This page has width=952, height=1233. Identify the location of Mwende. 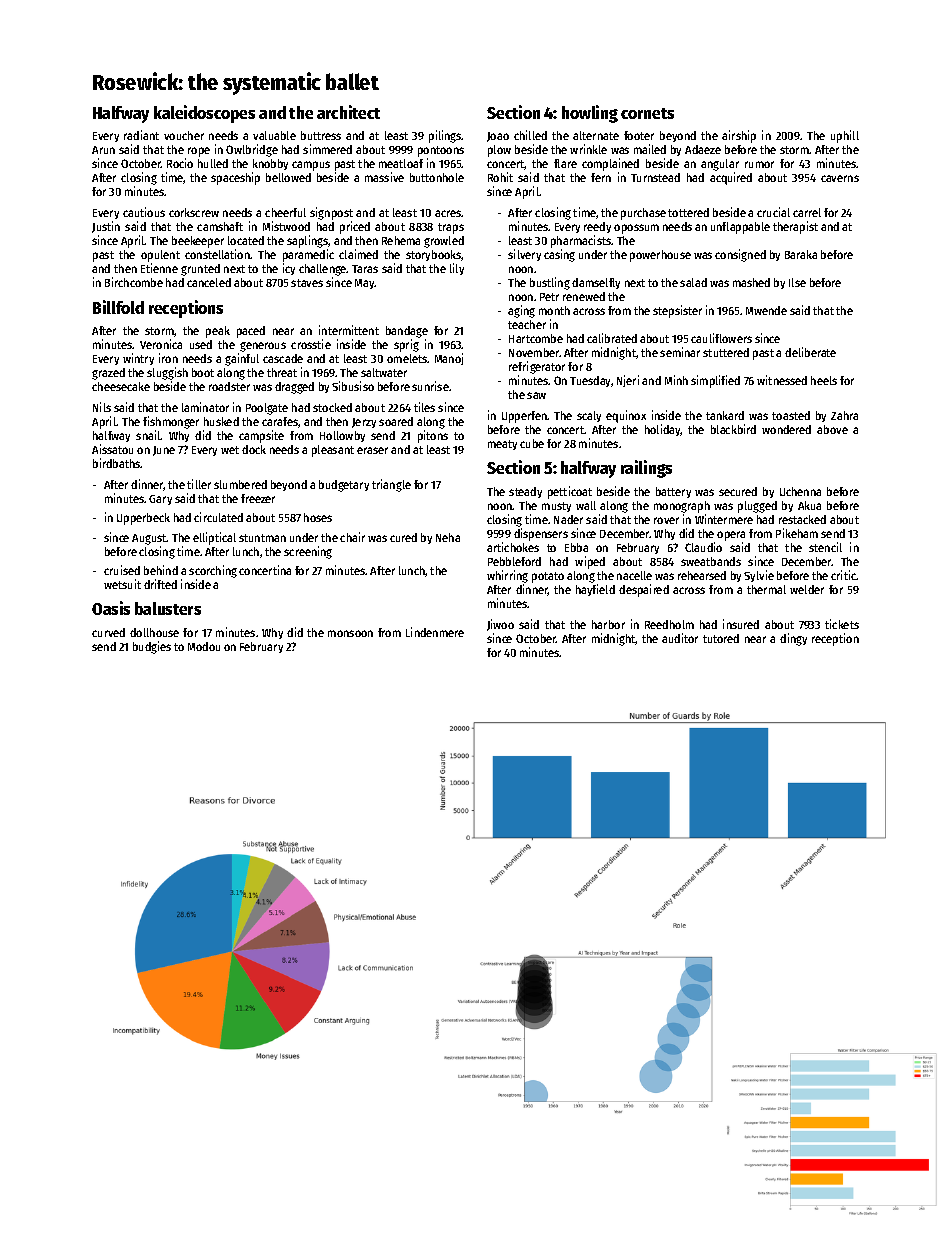
(766, 310).
